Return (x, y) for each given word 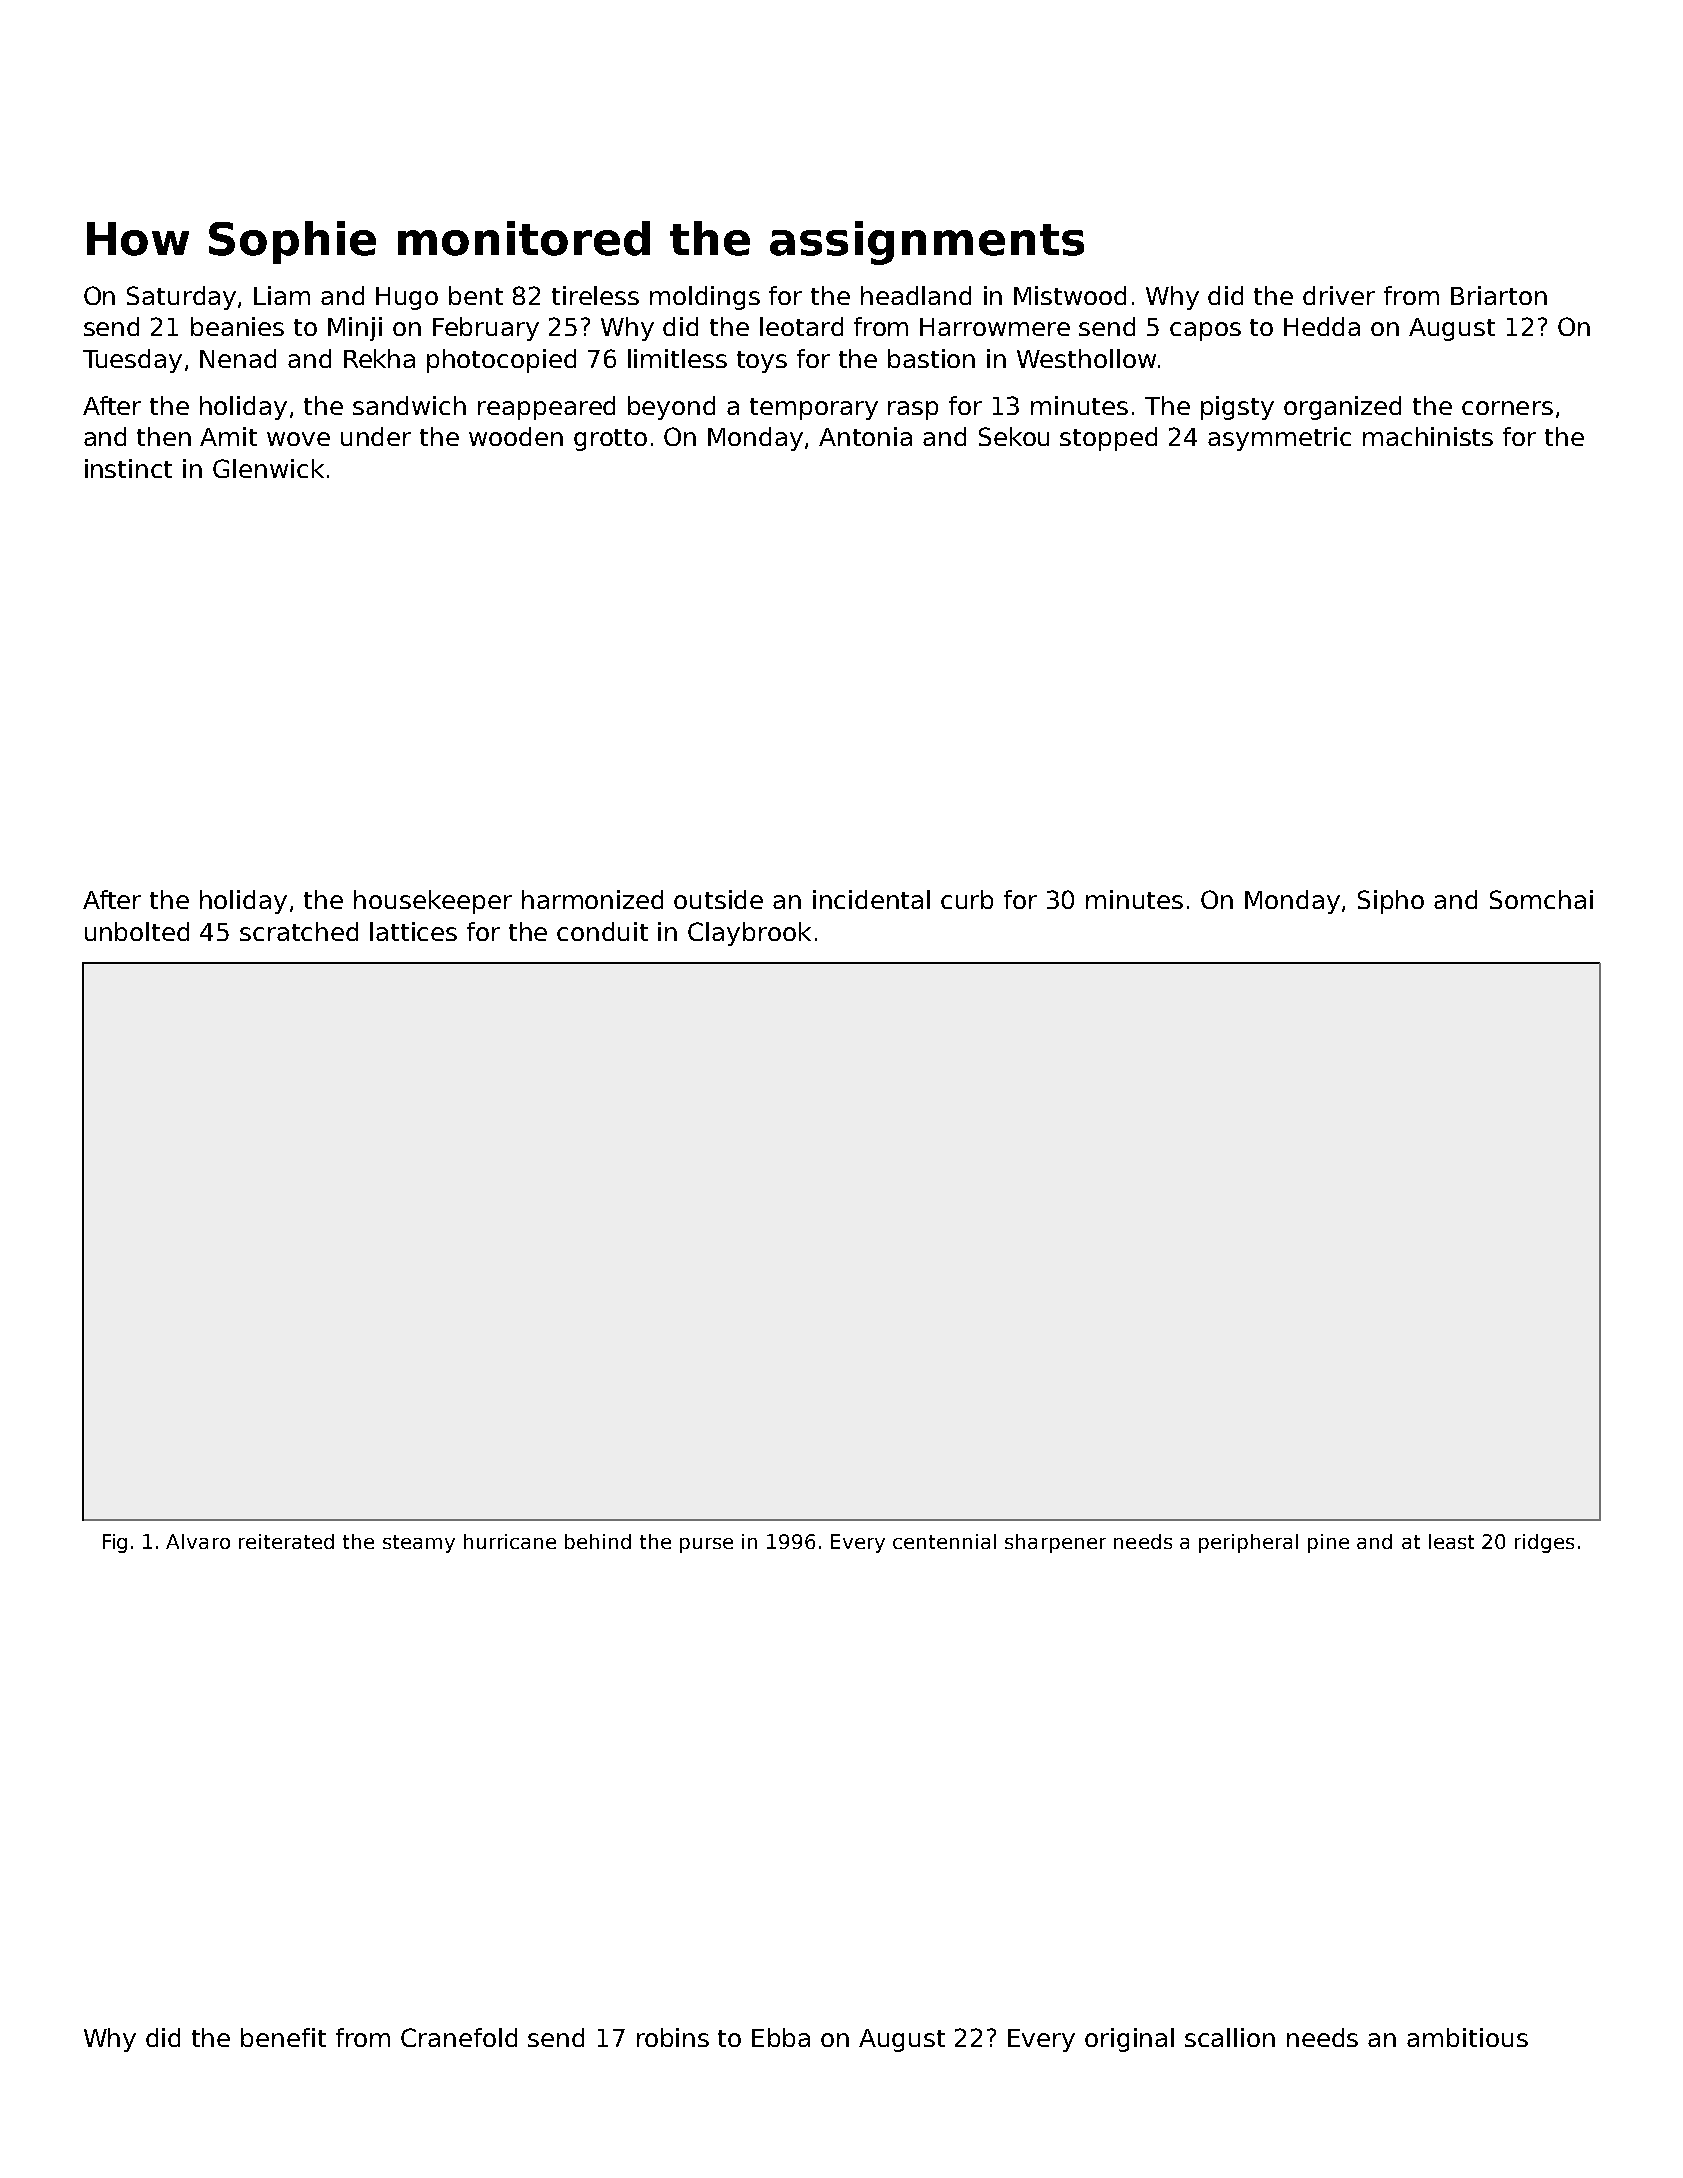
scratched (299, 931)
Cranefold (459, 2037)
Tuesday (132, 361)
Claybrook (749, 934)
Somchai (1541, 899)
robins (673, 2037)
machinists (1428, 436)
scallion (1230, 2037)
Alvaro (198, 1541)
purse (706, 1545)
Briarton (1499, 295)
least (1451, 1541)
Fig (115, 1543)
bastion (931, 358)
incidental (871, 899)
